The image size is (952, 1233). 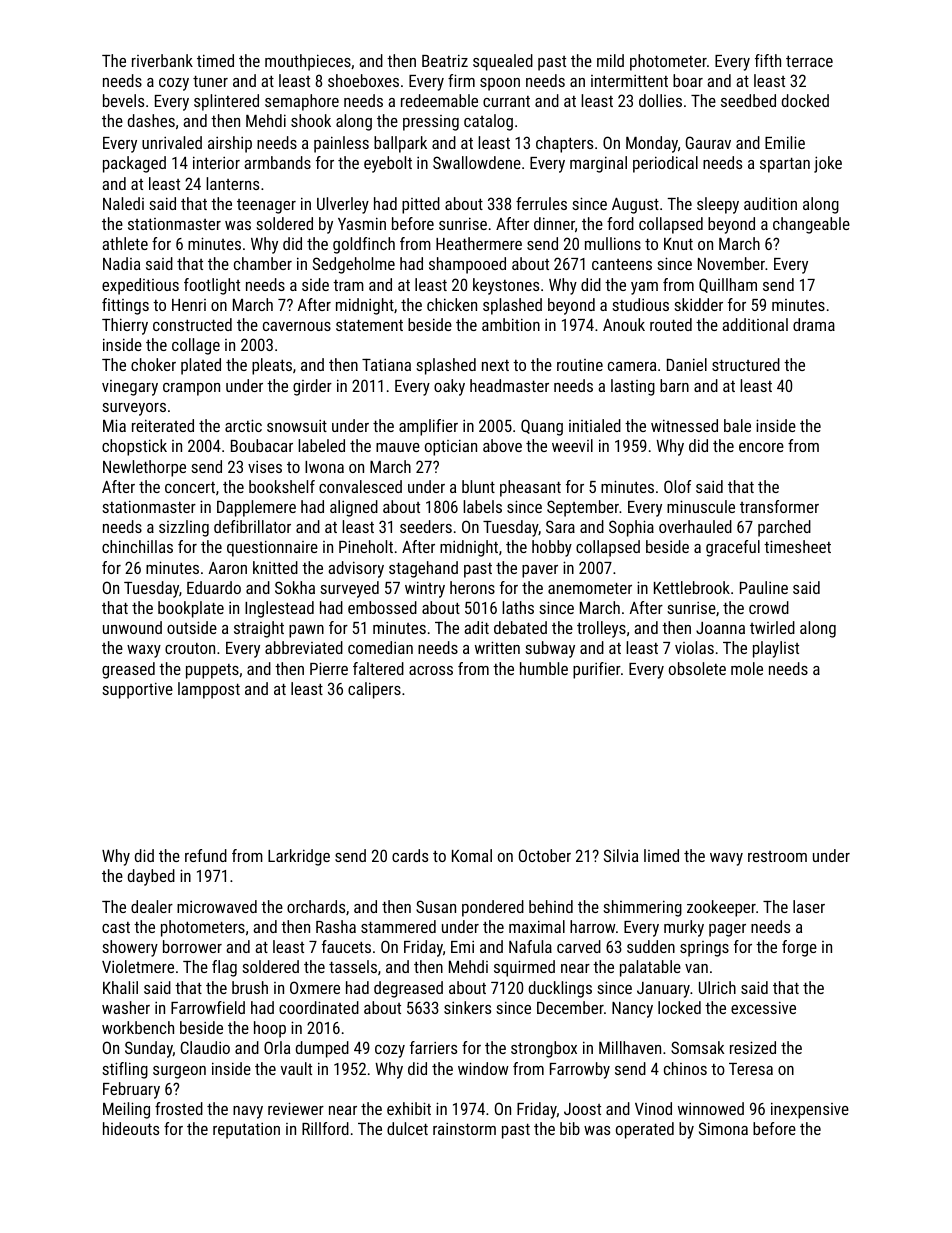 What do you see at coordinates (407, 1128) in the image?
I see `dulcet` at bounding box center [407, 1128].
